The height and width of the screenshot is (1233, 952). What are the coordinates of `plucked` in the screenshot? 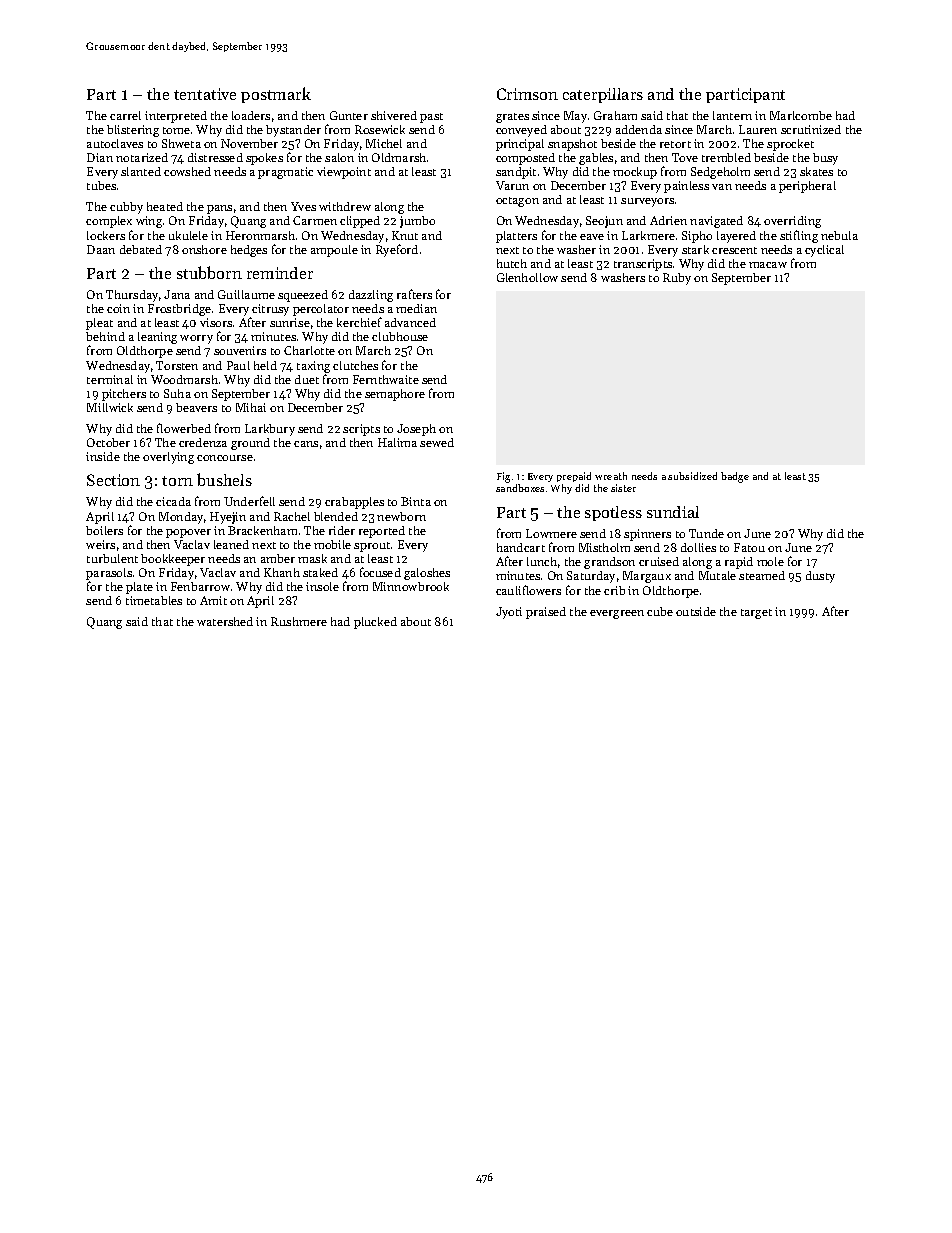 It's located at (375, 623).
